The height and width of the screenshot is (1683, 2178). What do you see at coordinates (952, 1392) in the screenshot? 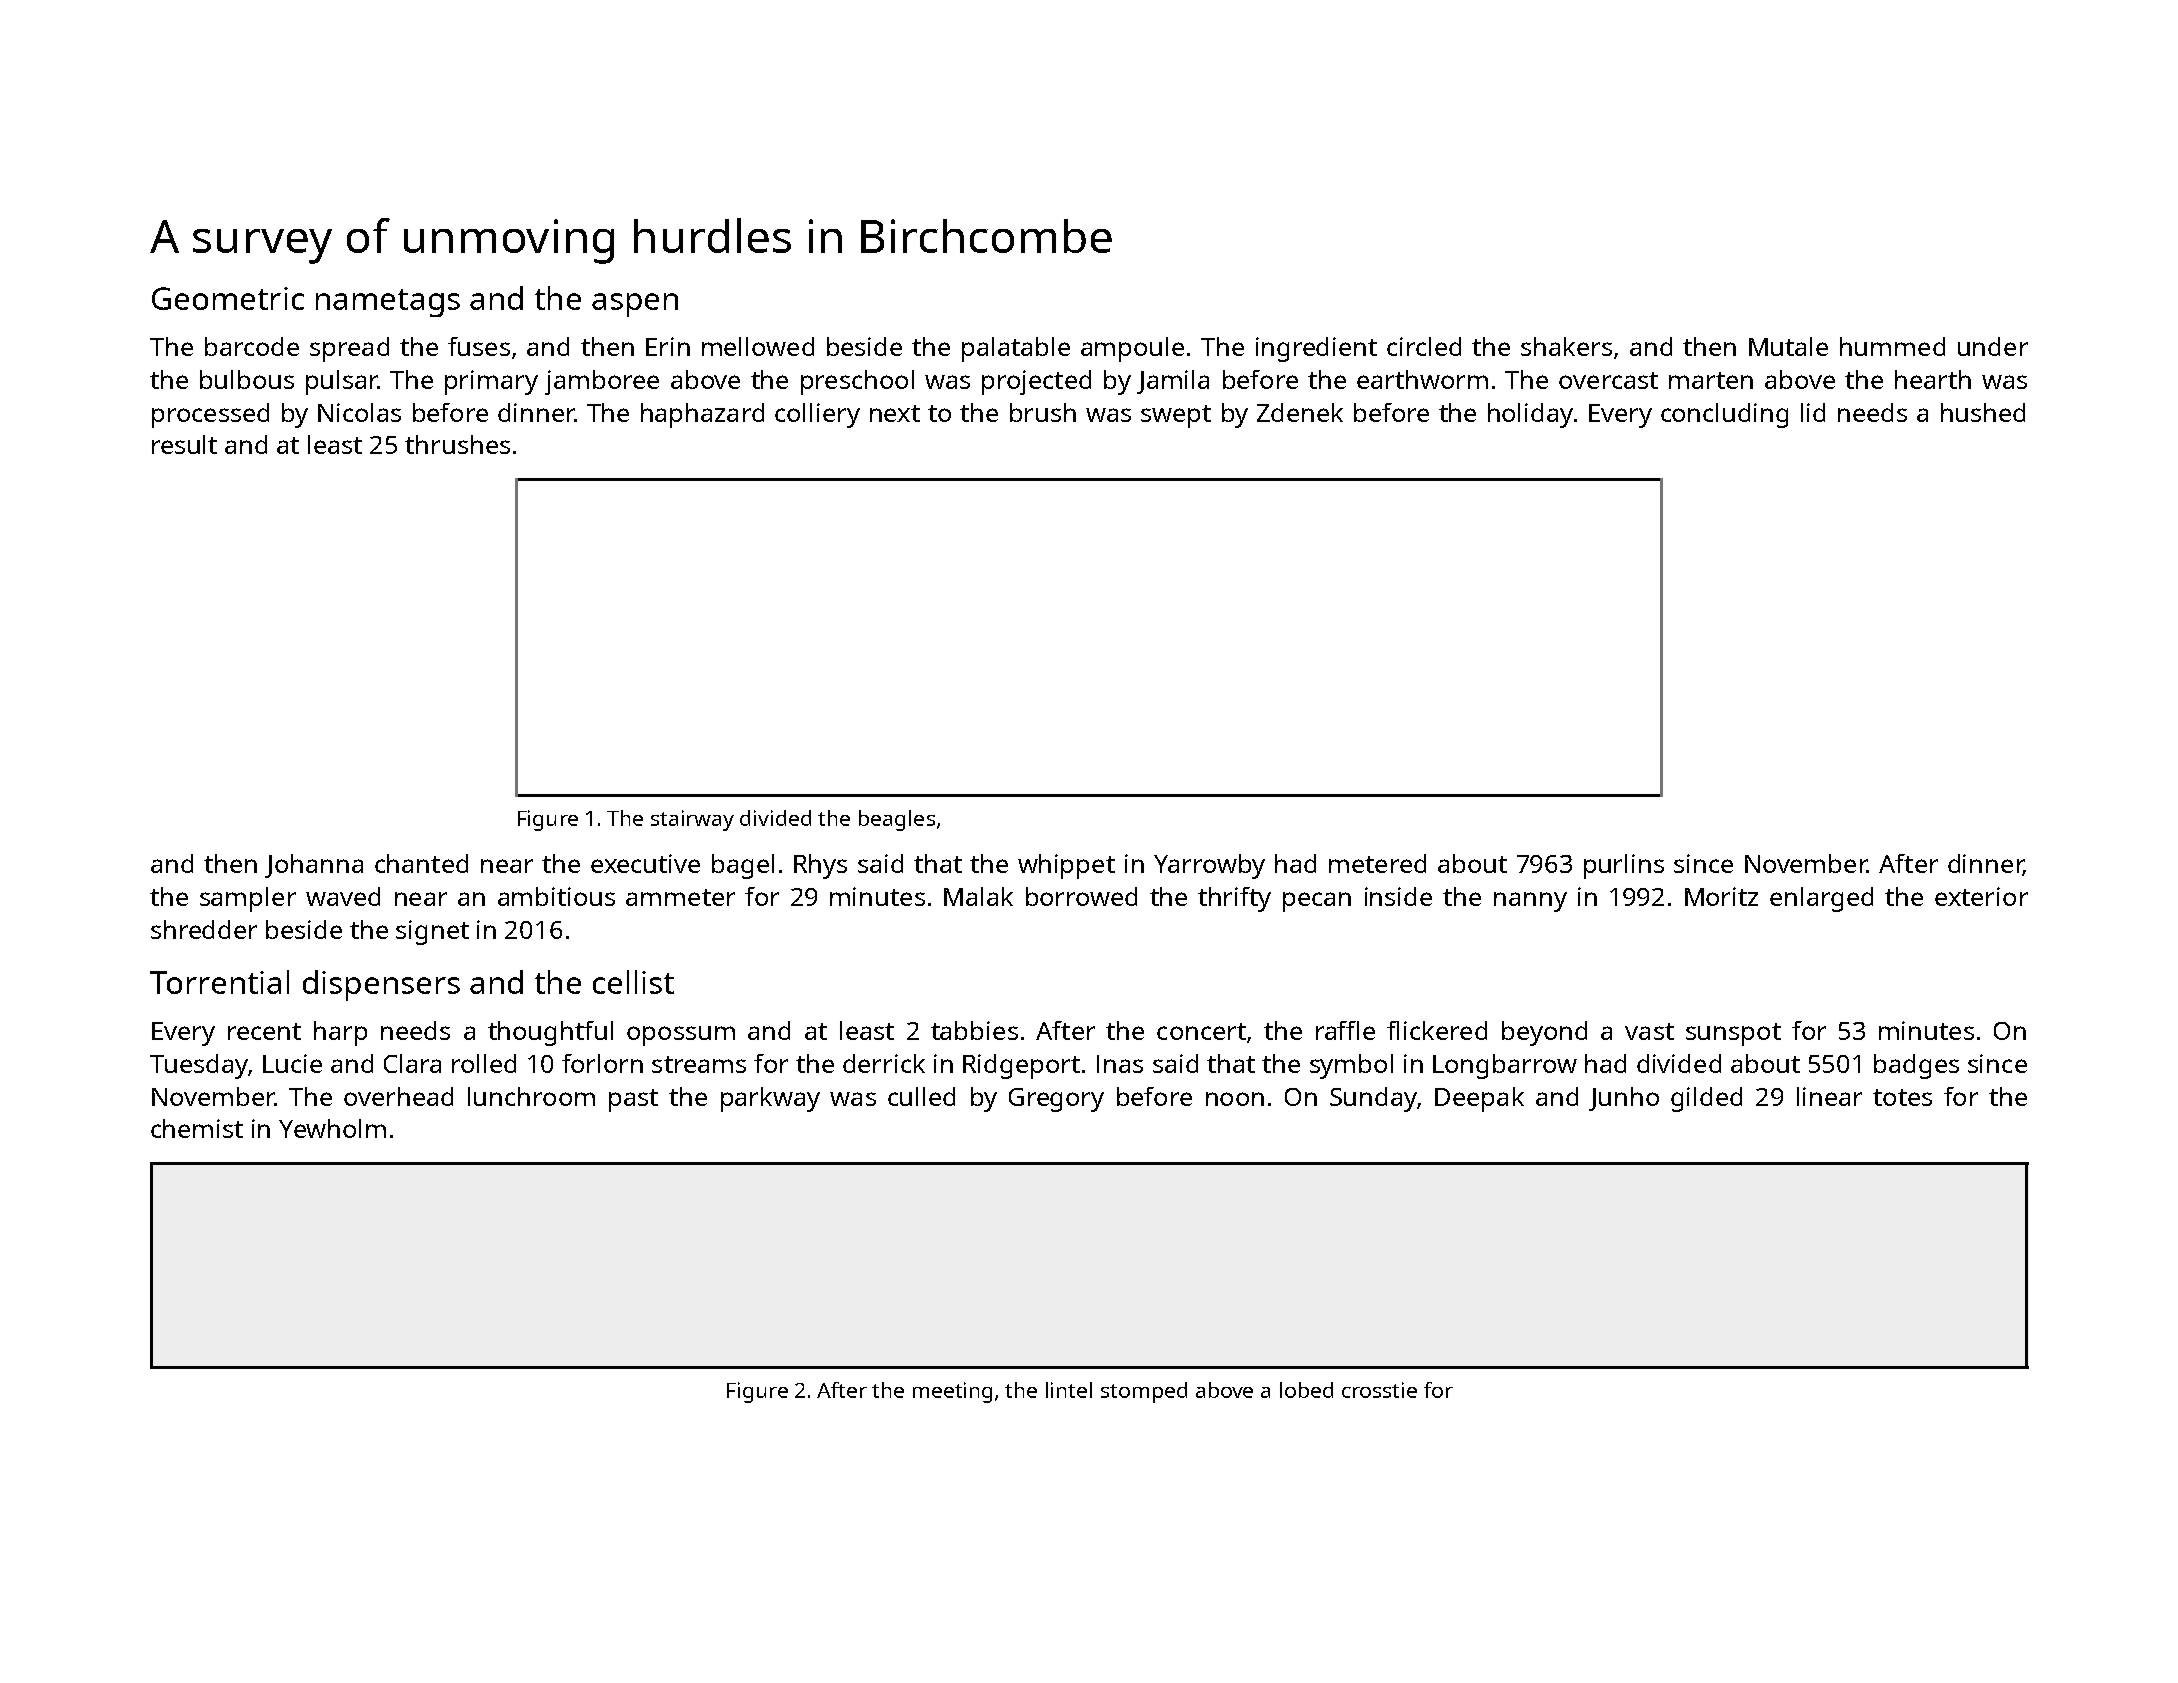
I see `meeting` at bounding box center [952, 1392].
